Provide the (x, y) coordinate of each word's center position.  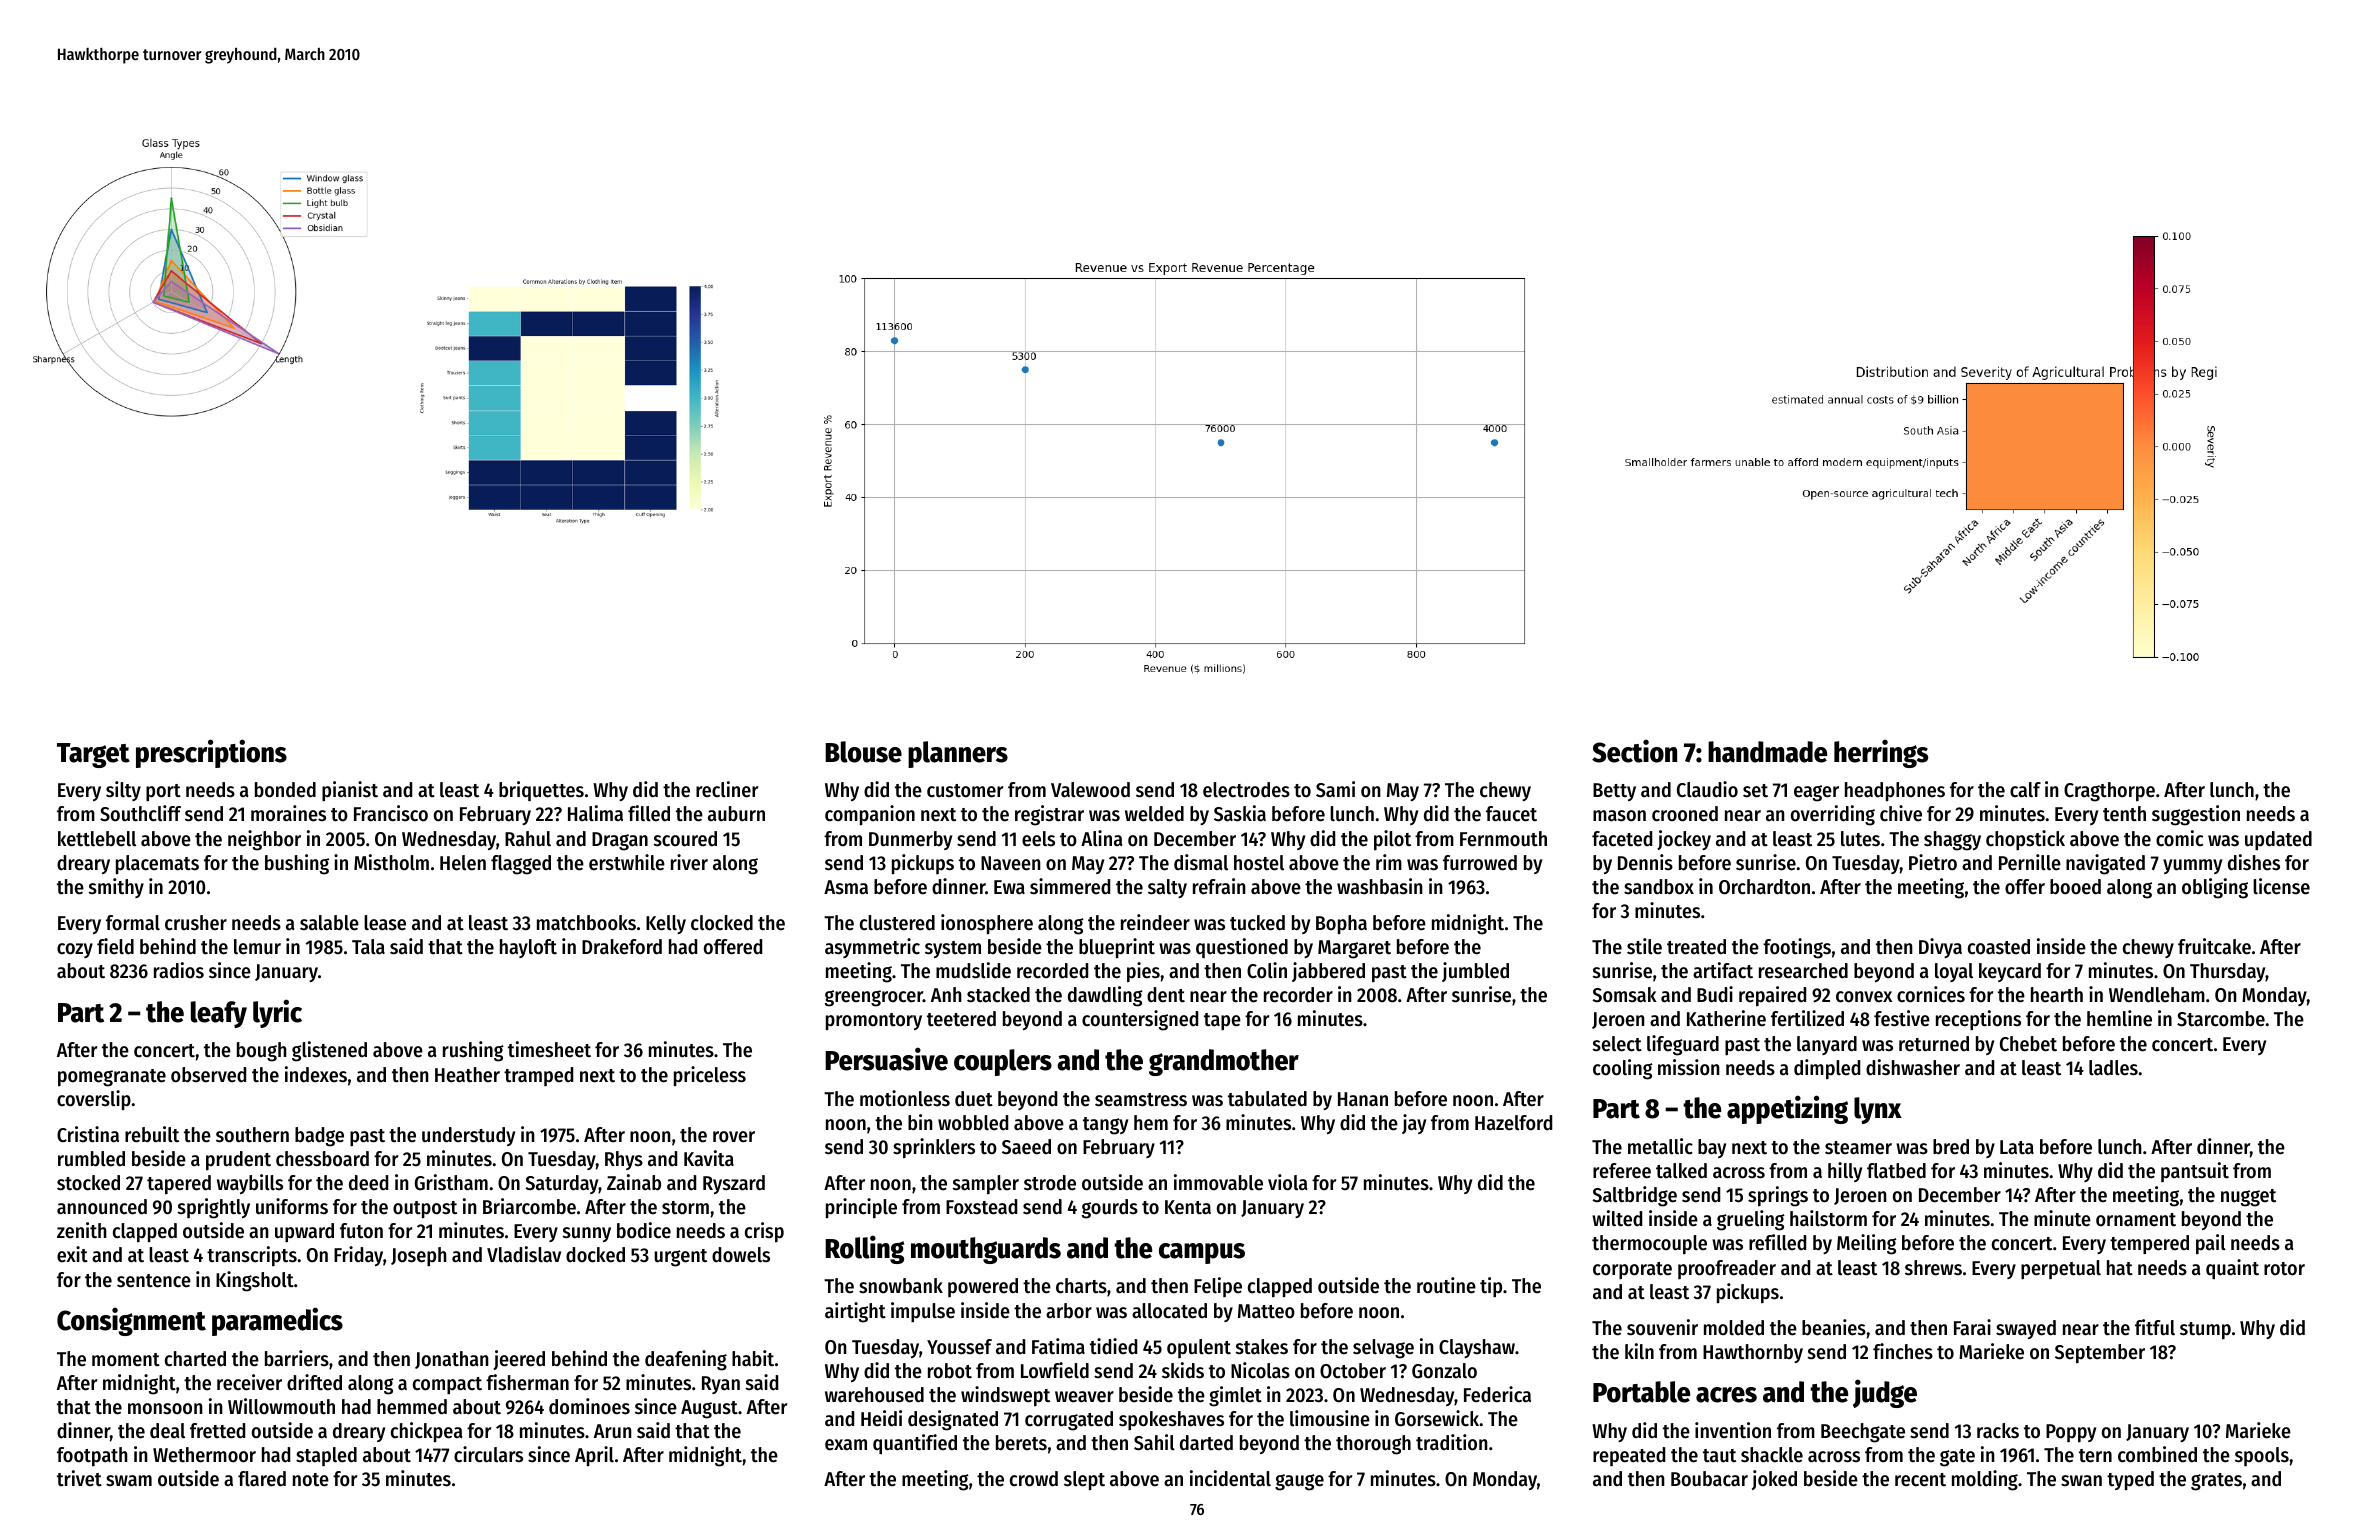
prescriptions (211, 753)
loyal (1954, 972)
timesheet (549, 1049)
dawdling (1105, 996)
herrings (1881, 753)
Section (1634, 751)
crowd (1034, 1479)
